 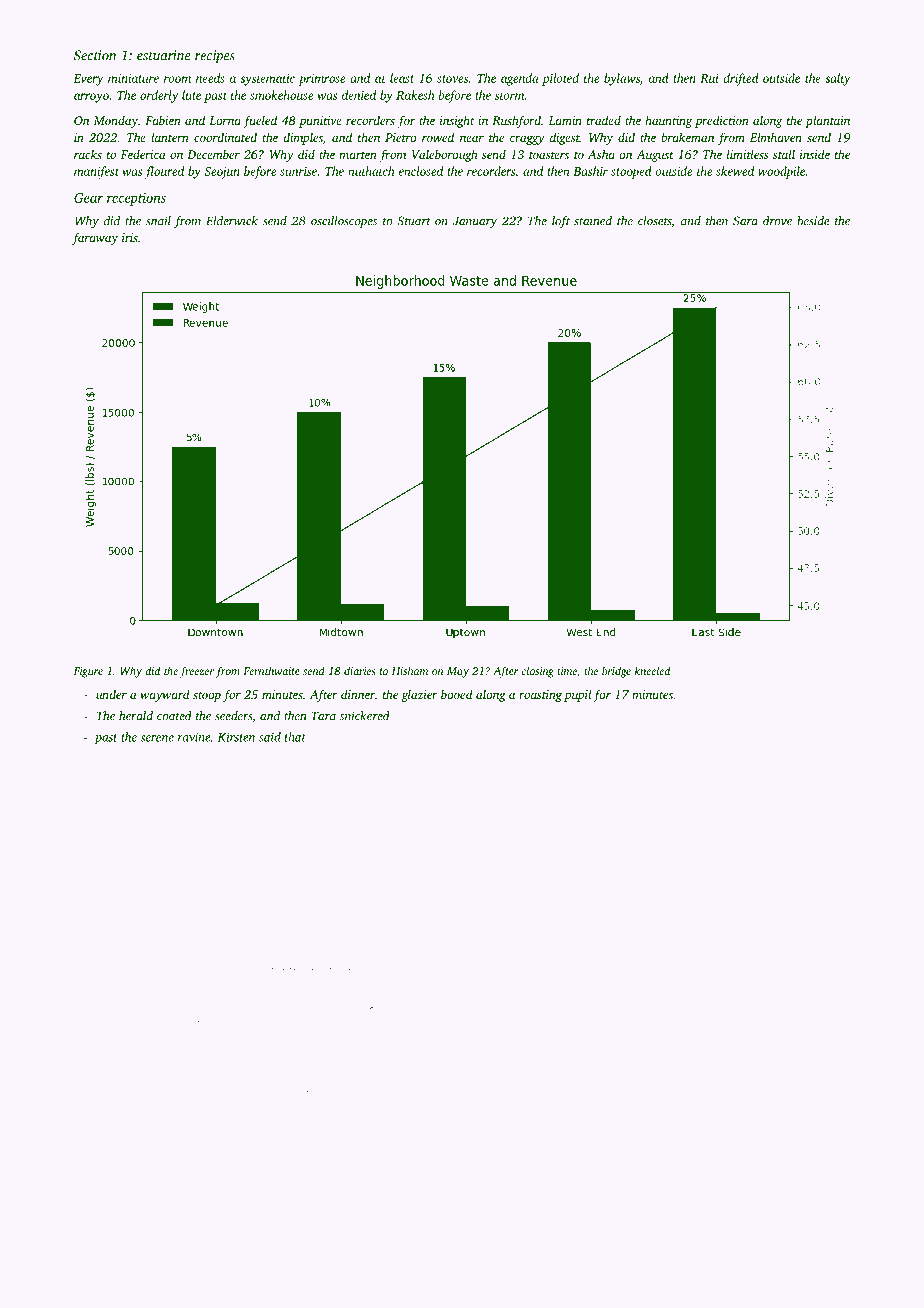 I want to click on pupil, so click(x=577, y=695).
